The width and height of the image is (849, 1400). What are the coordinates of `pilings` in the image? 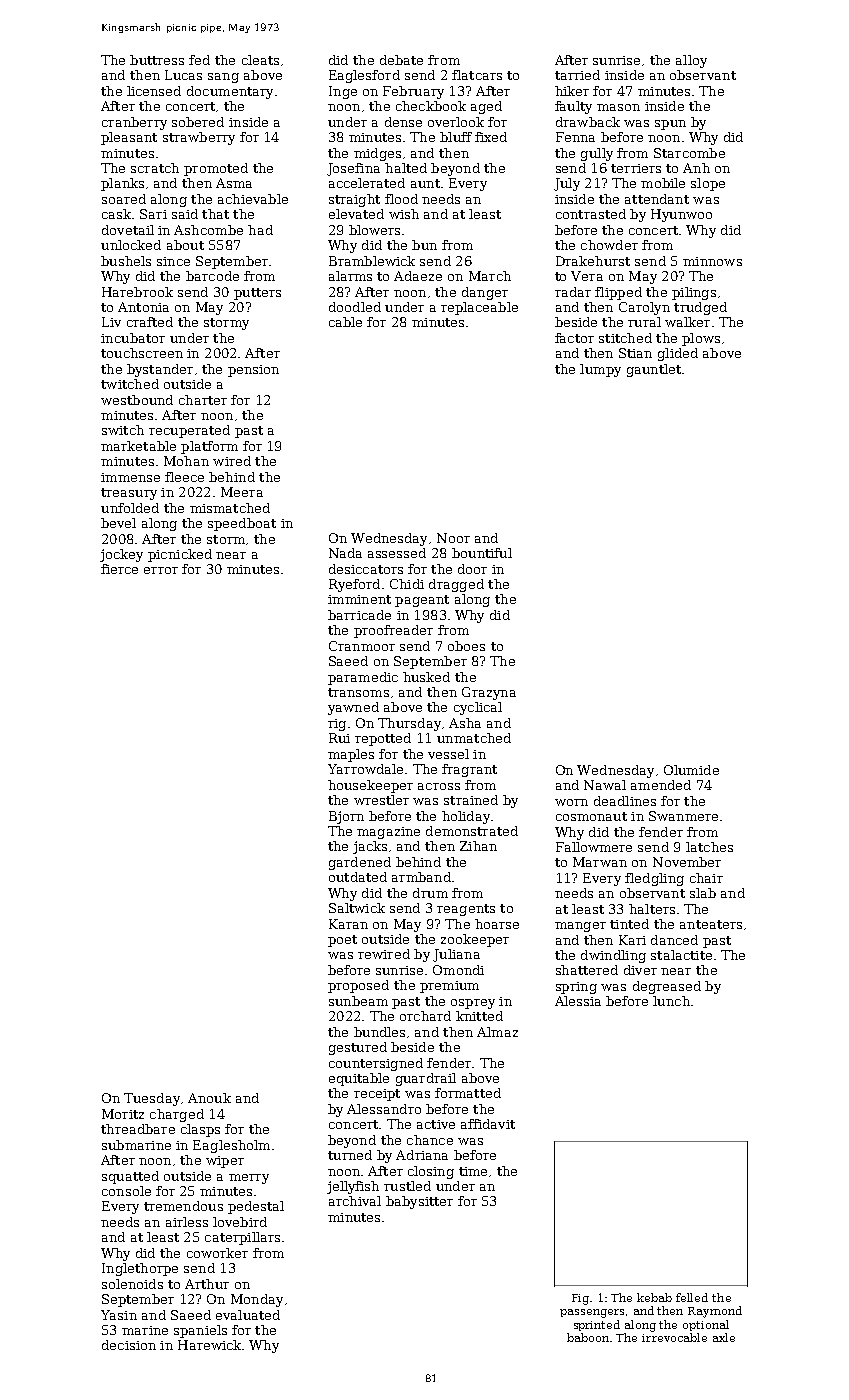 It's located at (694, 293).
